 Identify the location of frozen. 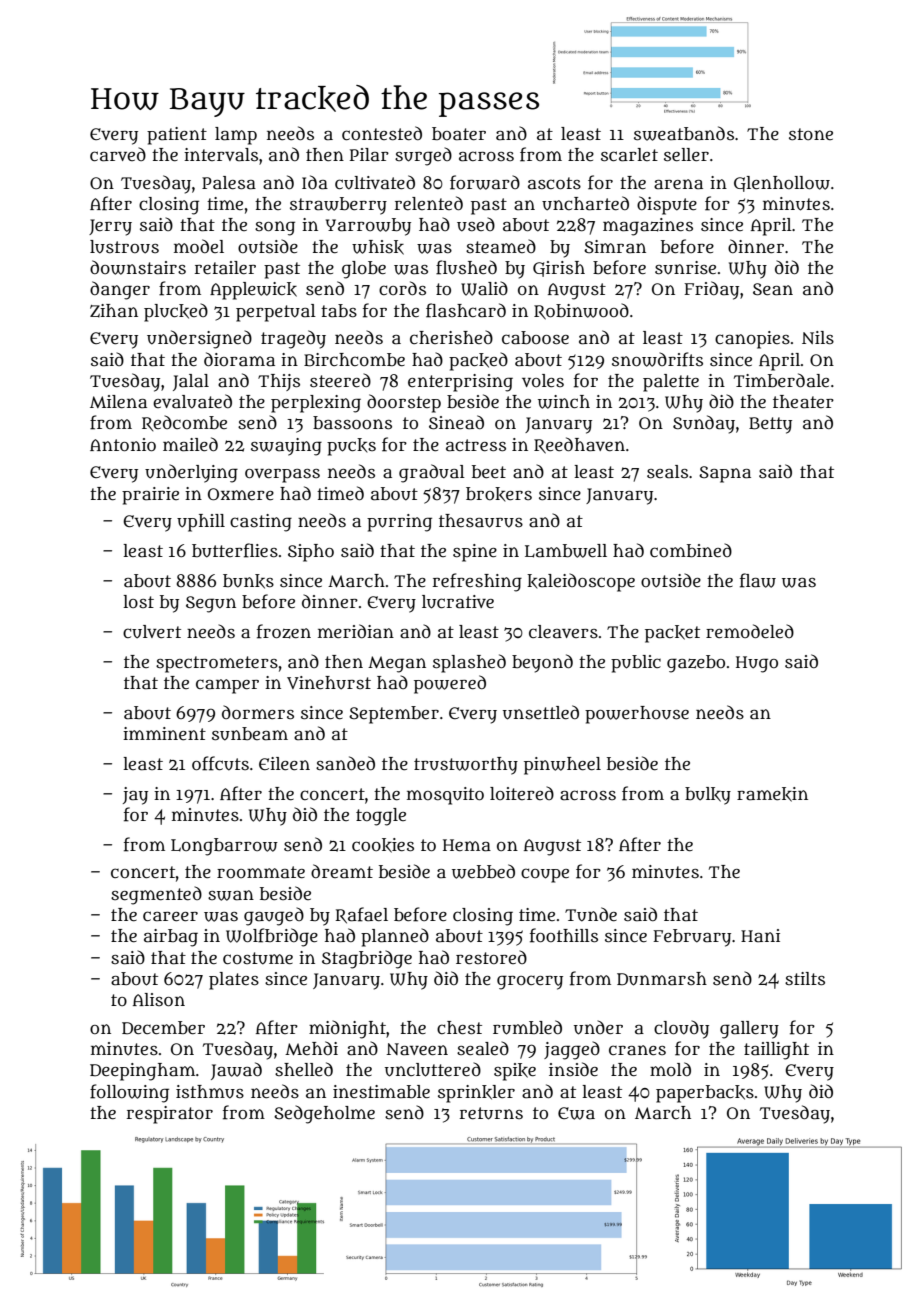
(284, 631).
